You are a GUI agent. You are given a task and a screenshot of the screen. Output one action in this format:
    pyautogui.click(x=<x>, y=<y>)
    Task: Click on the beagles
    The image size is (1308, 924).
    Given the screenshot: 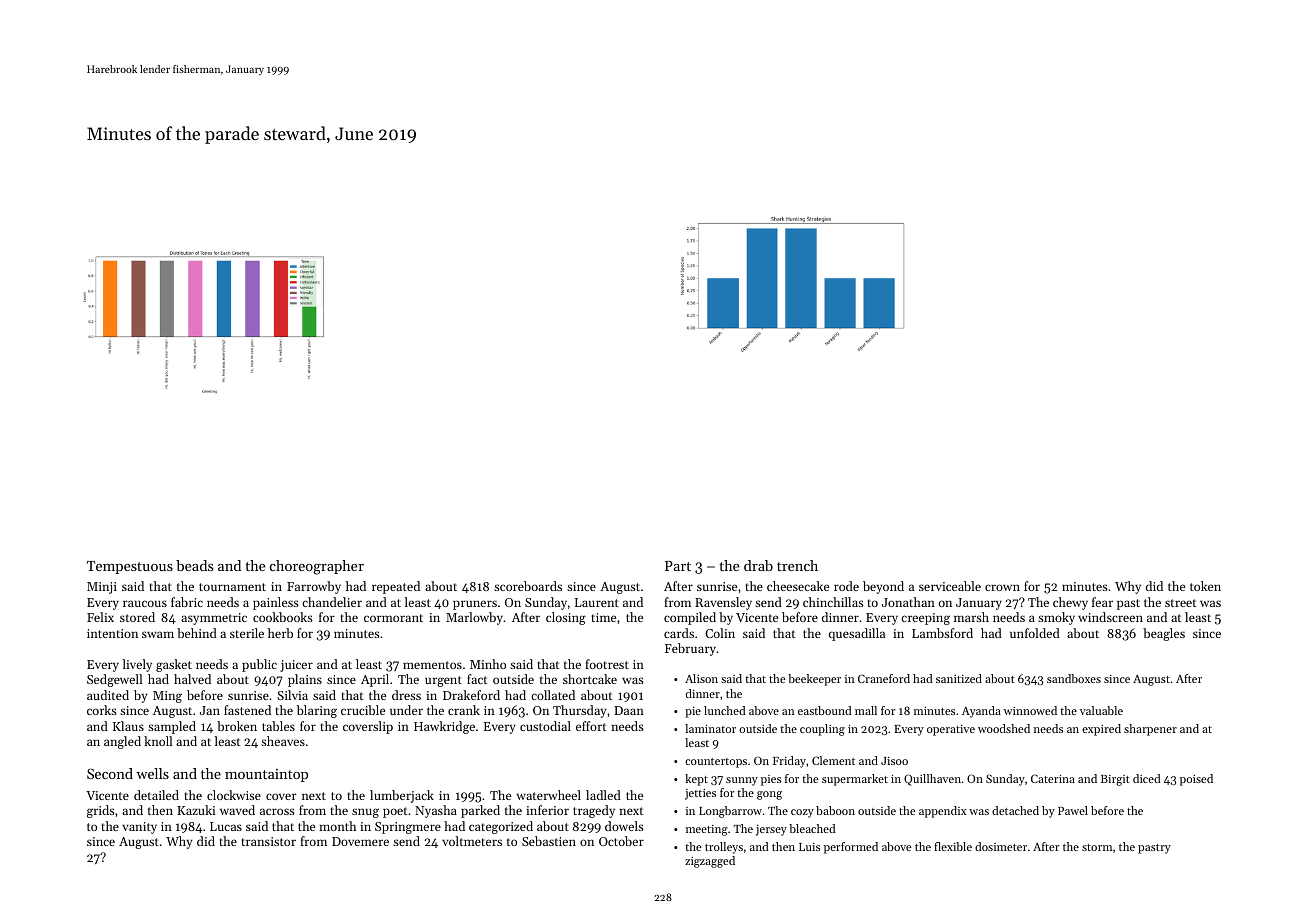 What is the action you would take?
    pyautogui.click(x=1164, y=634)
